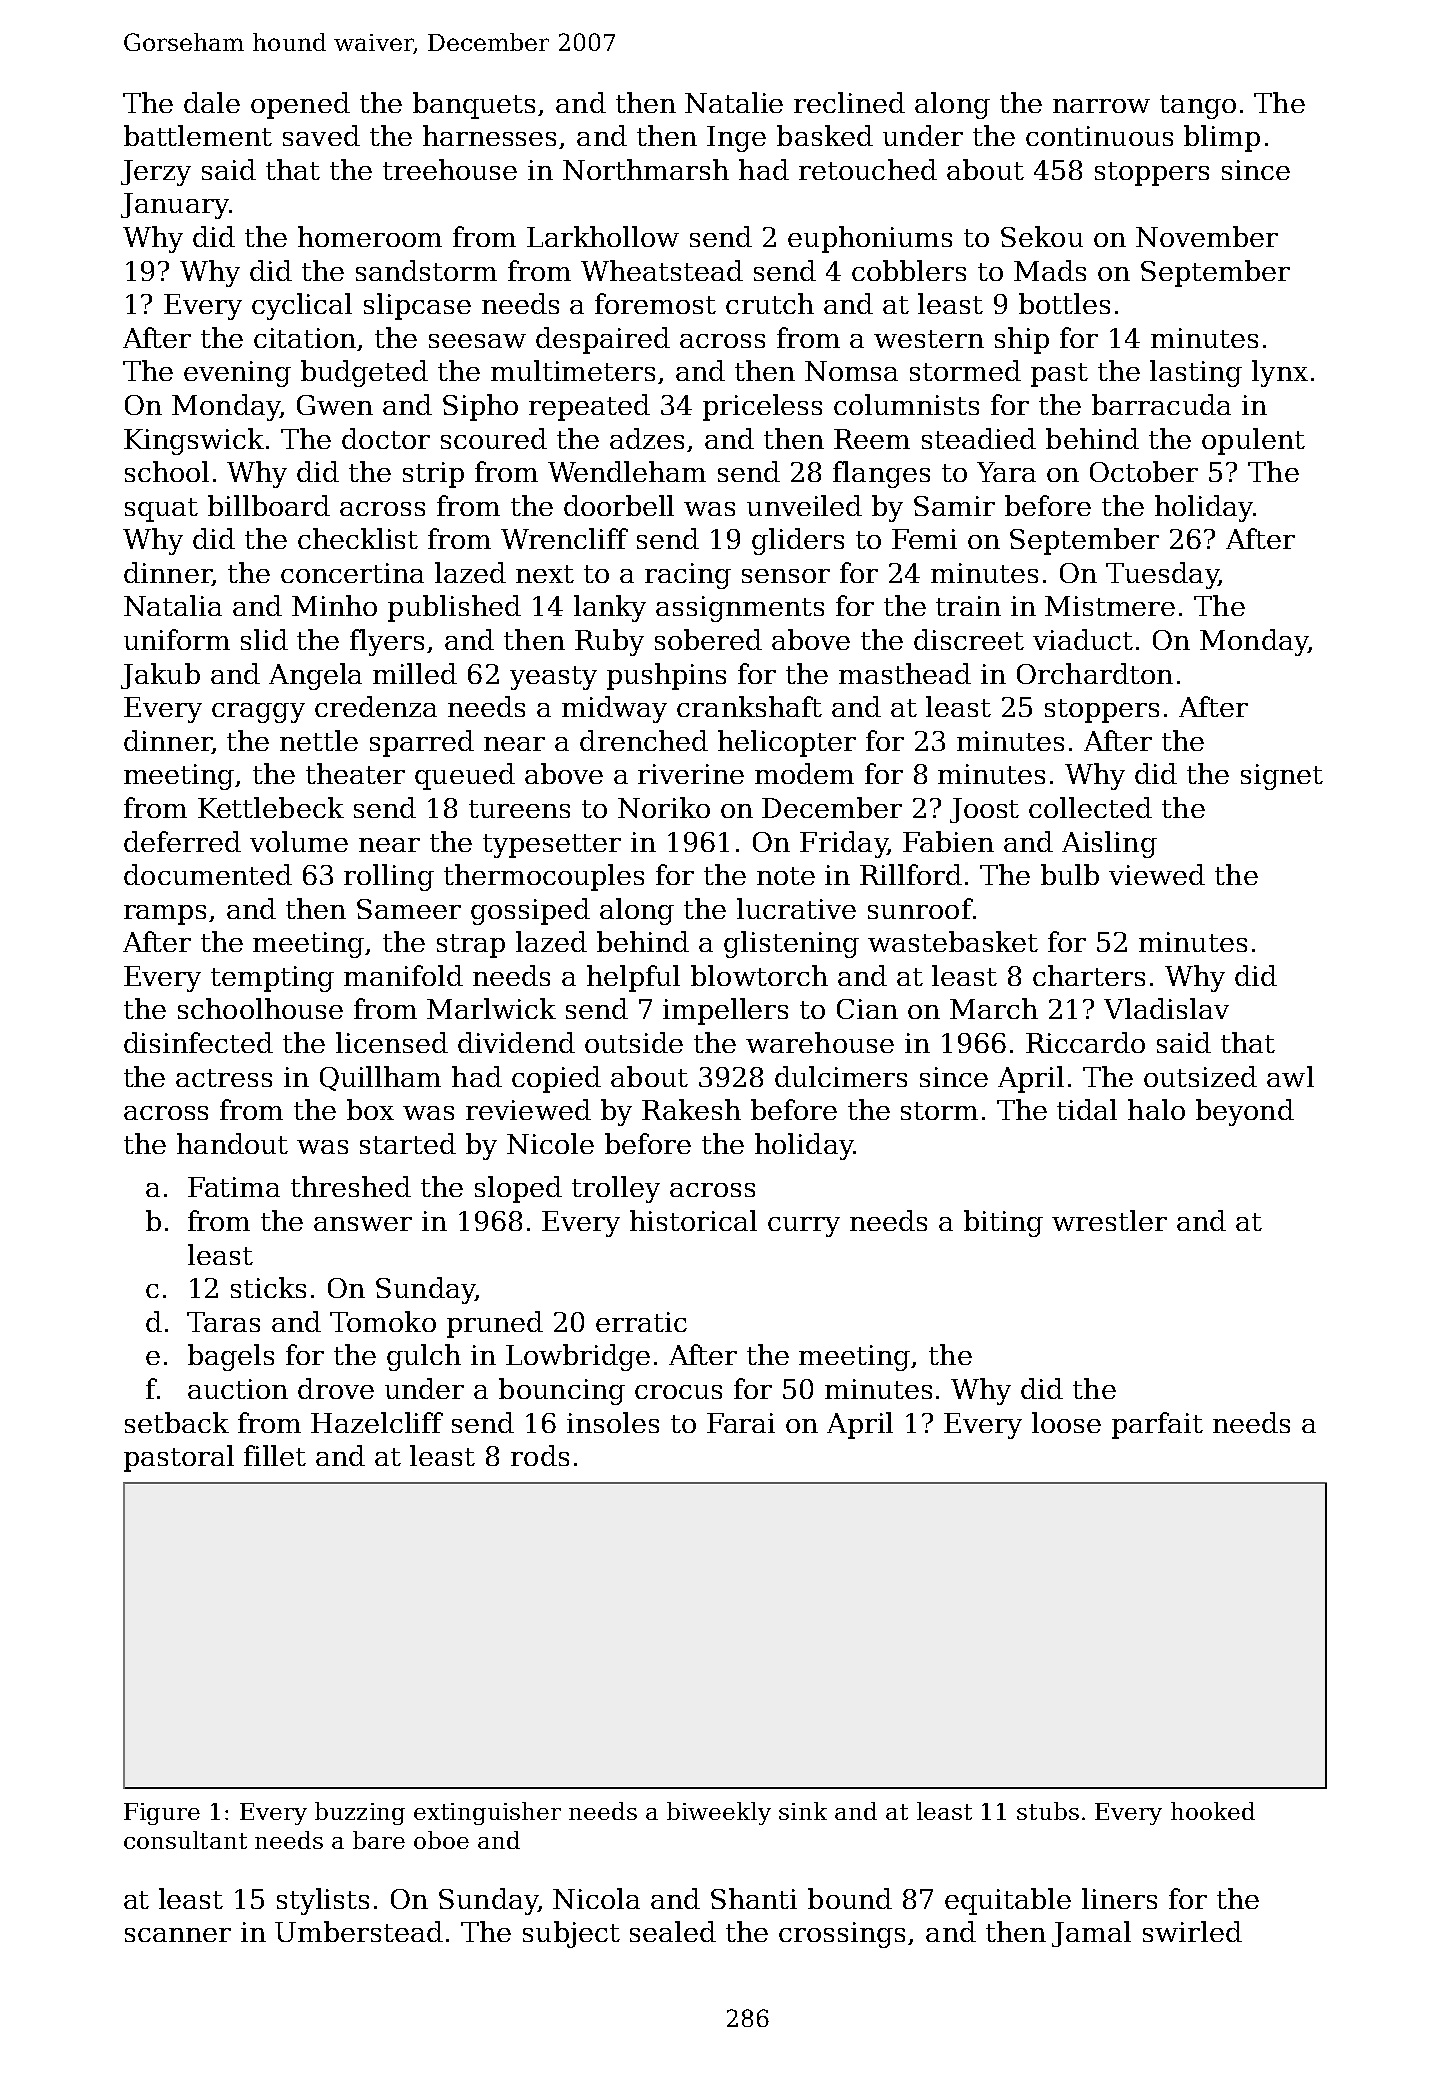  What do you see at coordinates (208, 874) in the screenshot?
I see `documented` at bounding box center [208, 874].
